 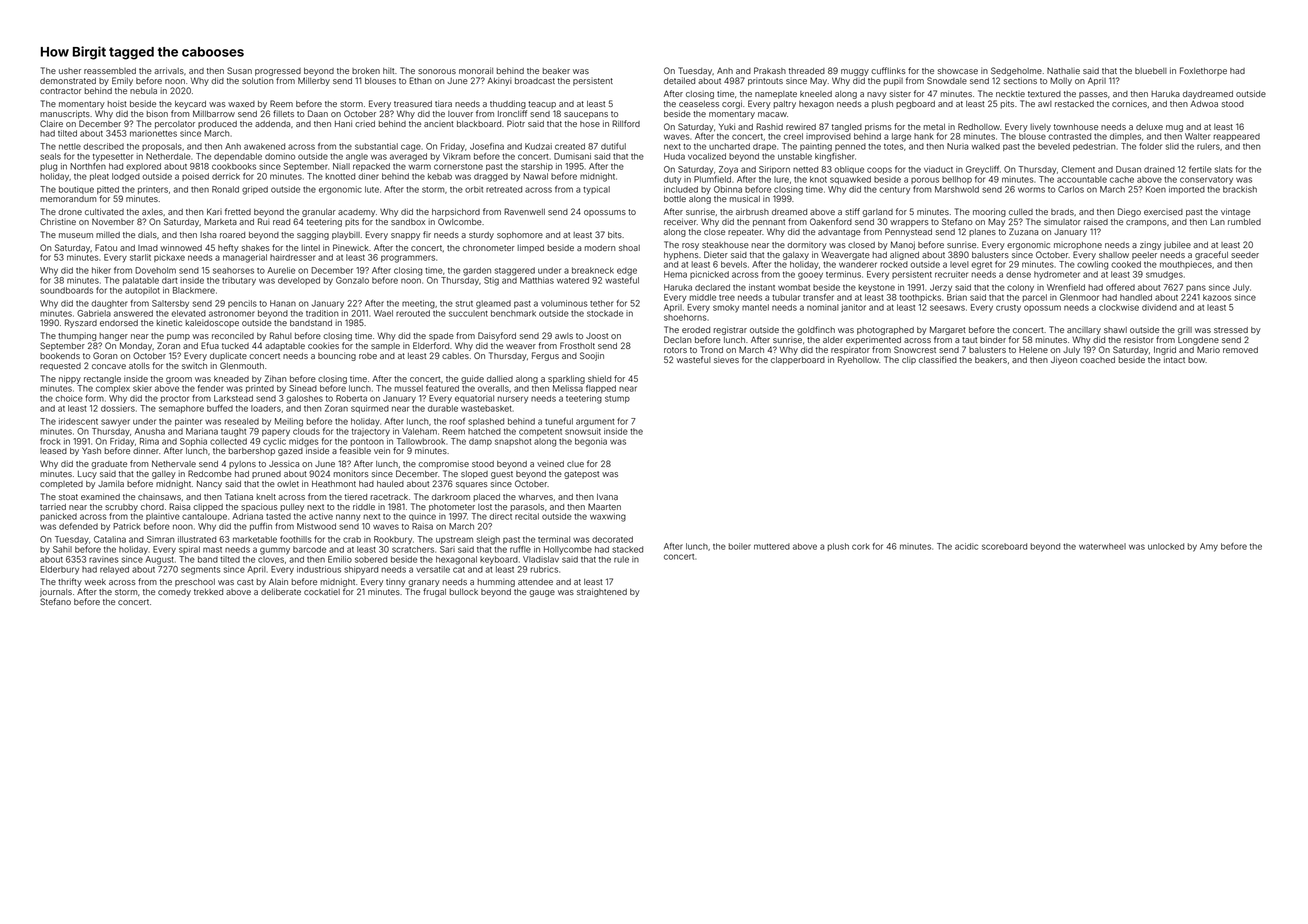 I want to click on Jiyeon, so click(x=1064, y=360).
